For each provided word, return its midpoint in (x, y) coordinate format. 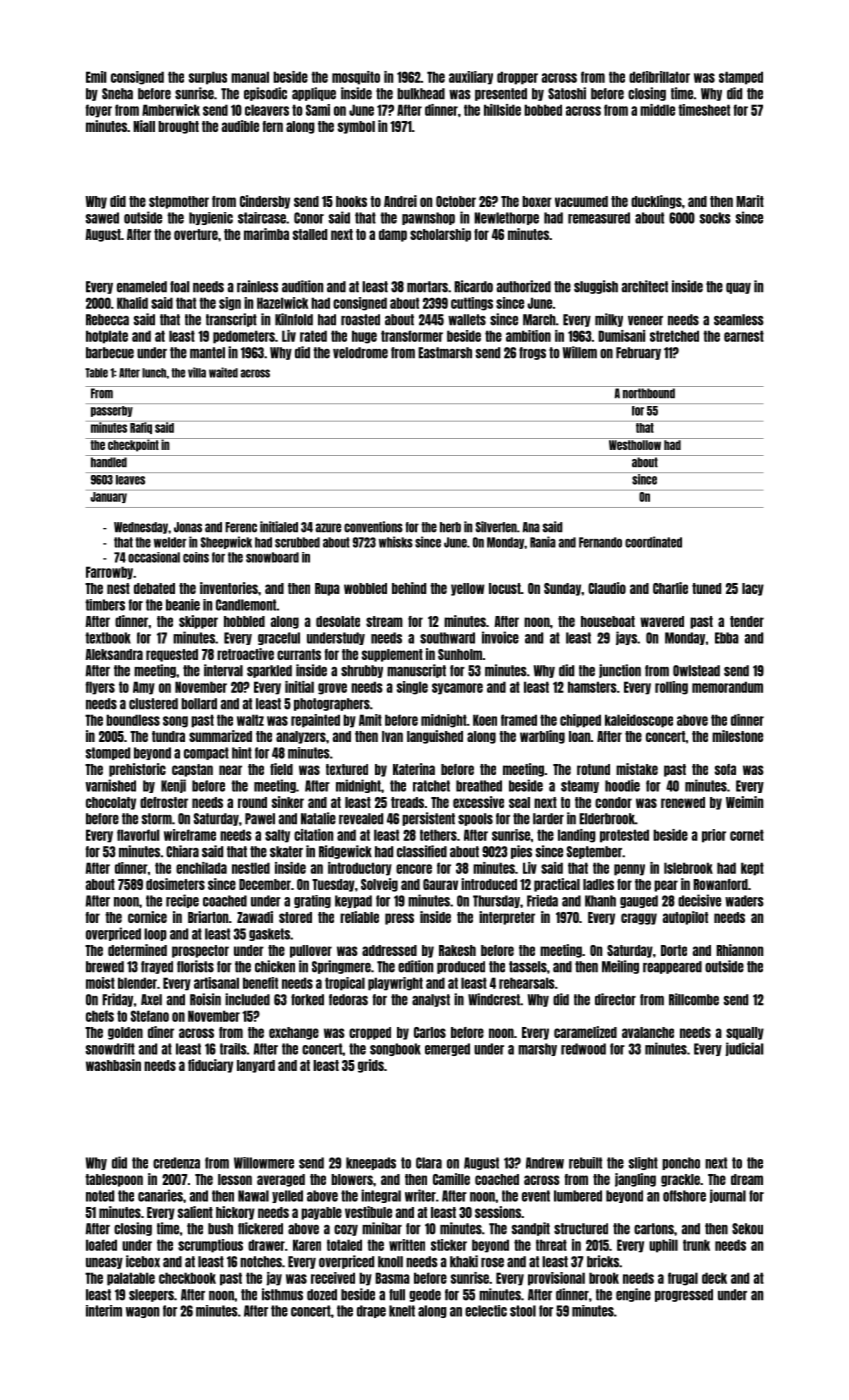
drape (371, 1311)
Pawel (260, 819)
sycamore (457, 689)
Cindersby (265, 202)
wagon (142, 1312)
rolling (671, 688)
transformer (412, 336)
